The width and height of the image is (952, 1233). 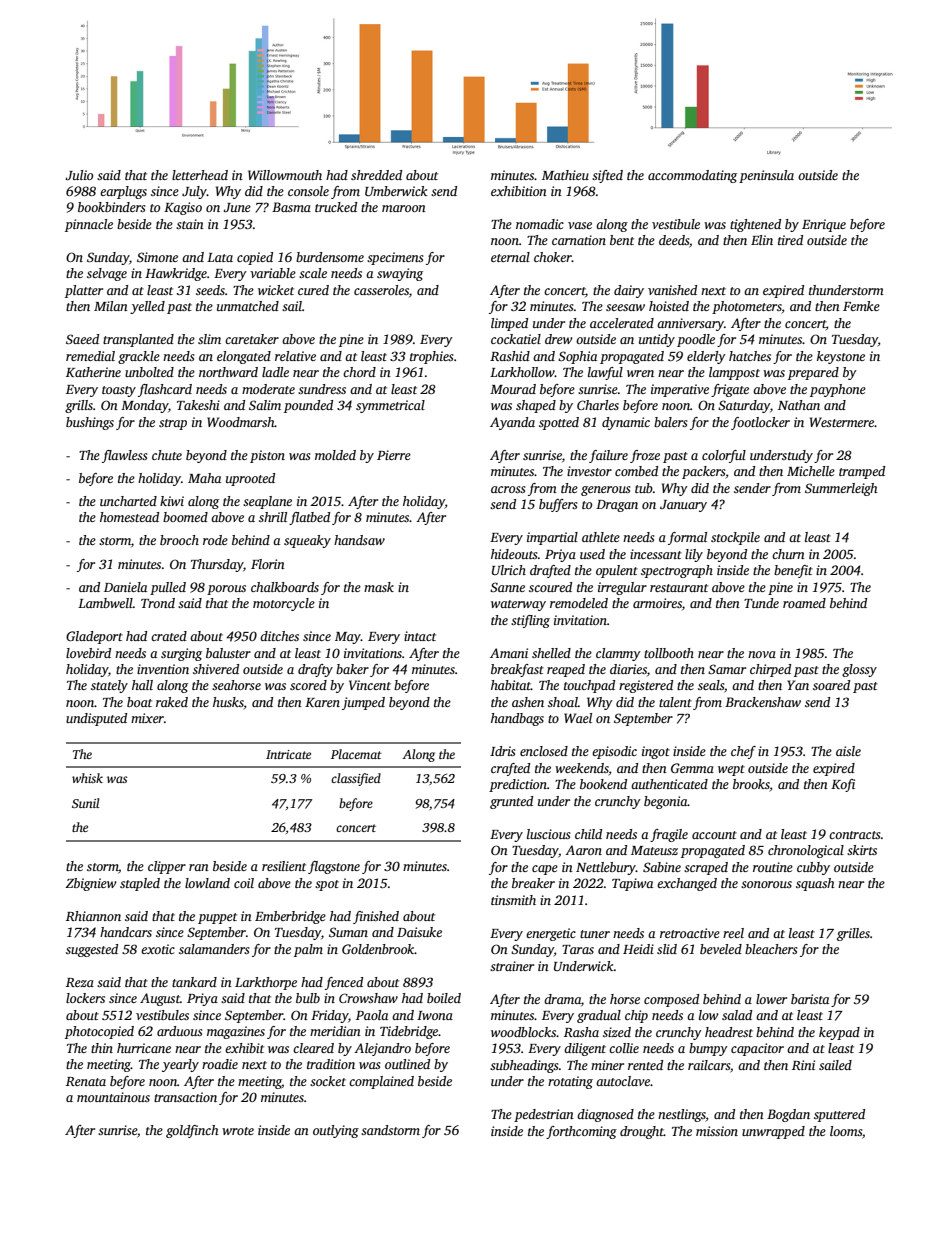 I want to click on eternal, so click(x=510, y=257).
